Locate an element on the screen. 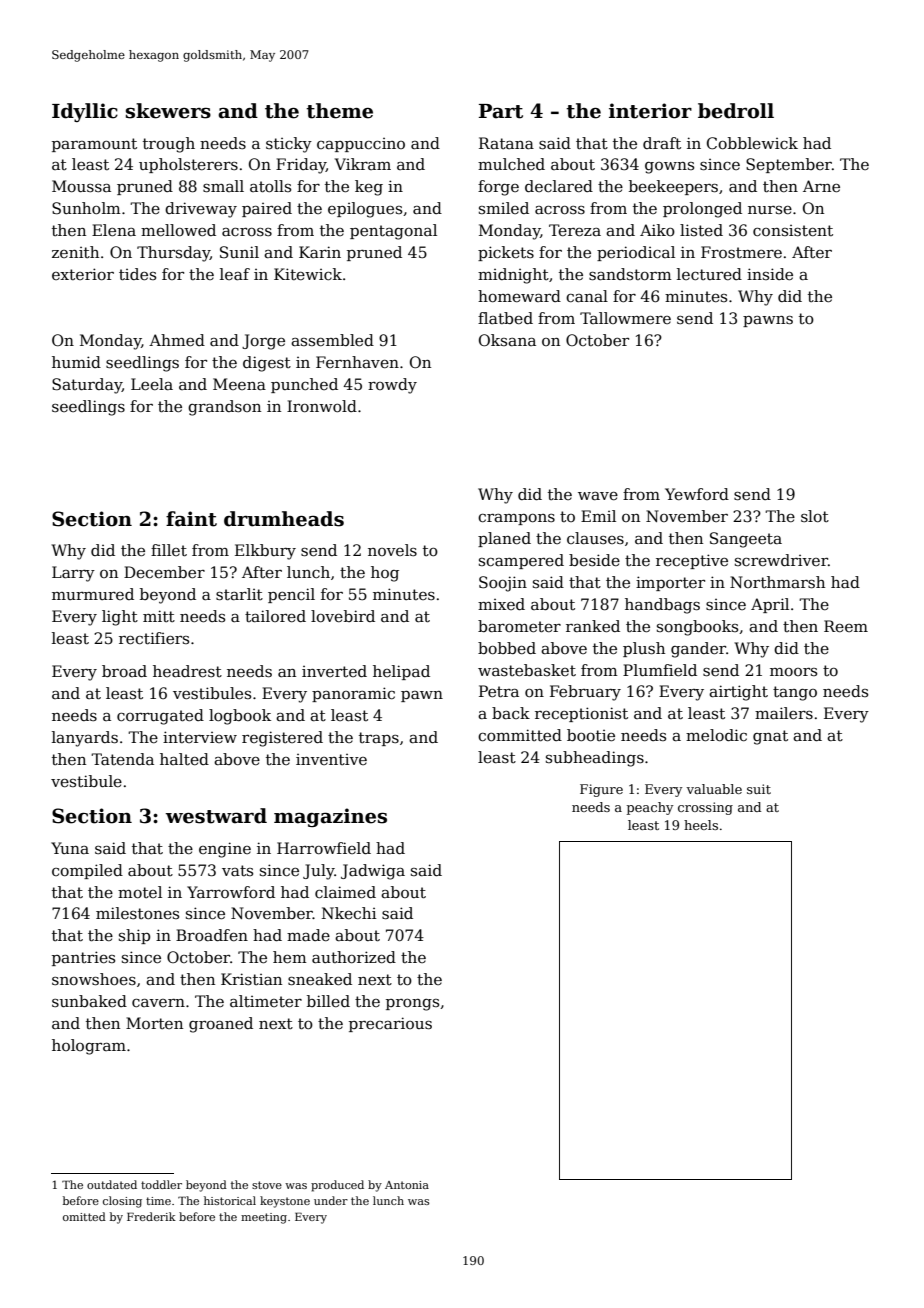 The image size is (924, 1308). starlit is located at coordinates (239, 594).
